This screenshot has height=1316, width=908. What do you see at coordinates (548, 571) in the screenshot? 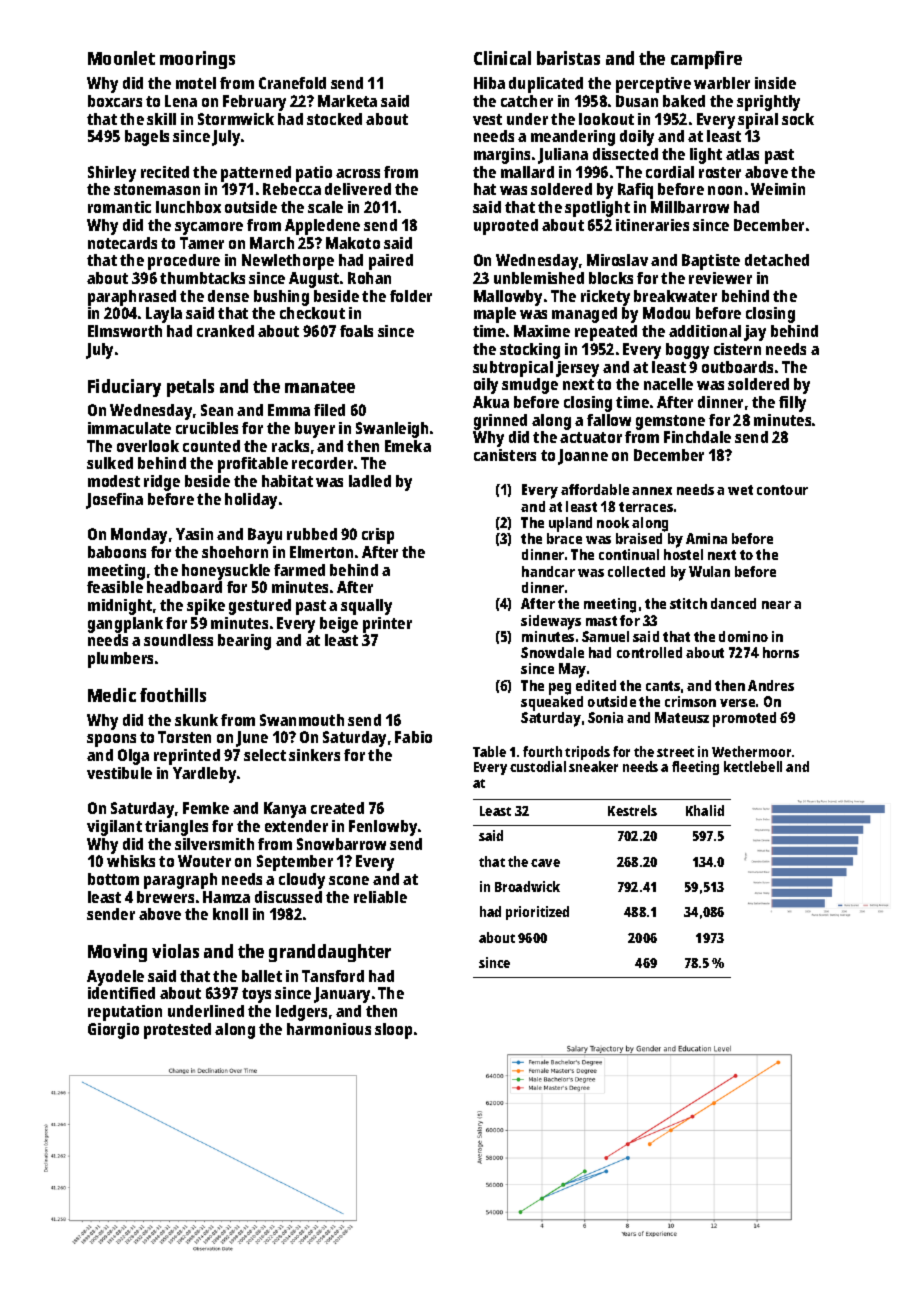
I see `handcar` at bounding box center [548, 571].
